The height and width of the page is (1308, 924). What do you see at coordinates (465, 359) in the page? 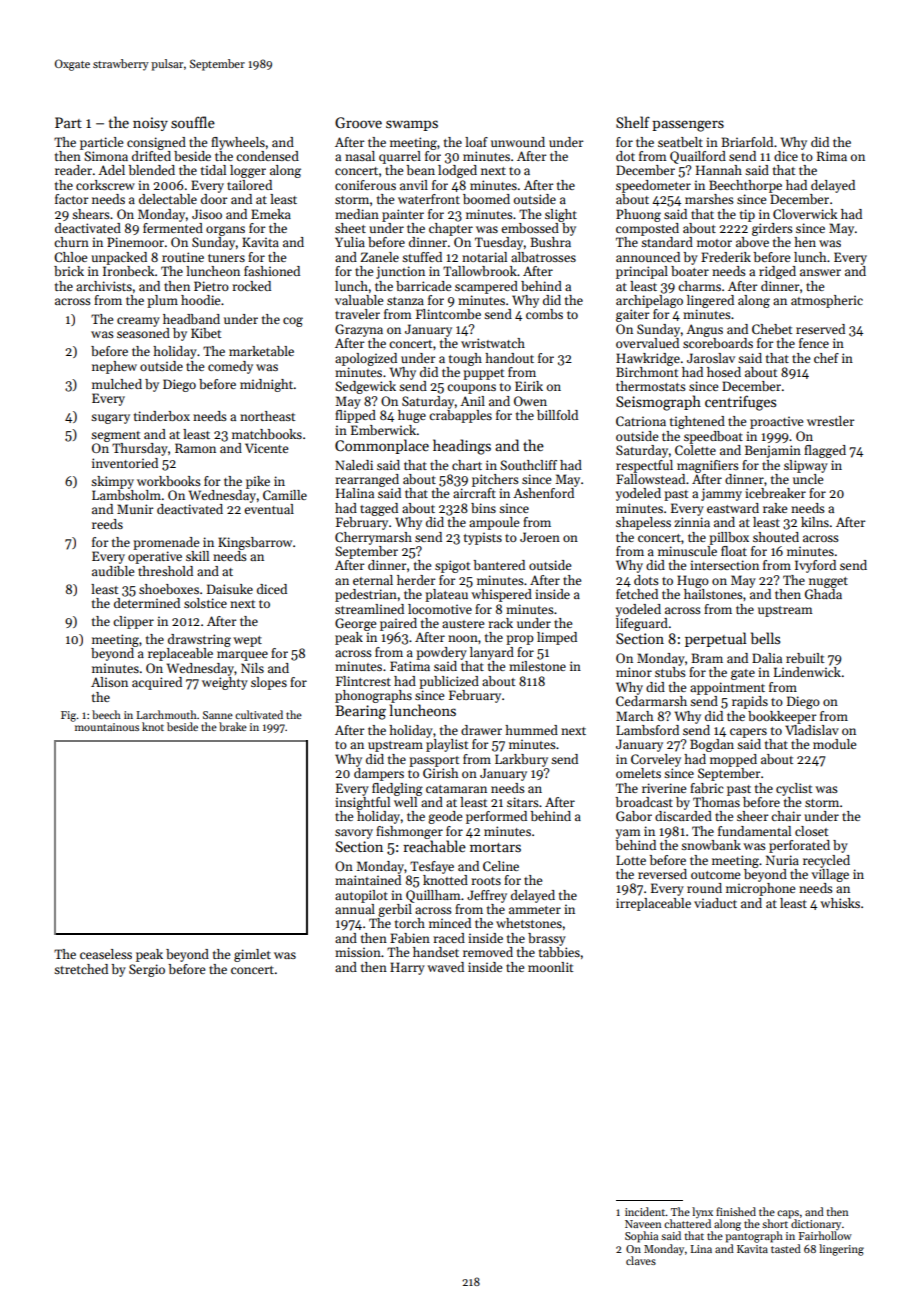
I see `tough` at bounding box center [465, 359].
